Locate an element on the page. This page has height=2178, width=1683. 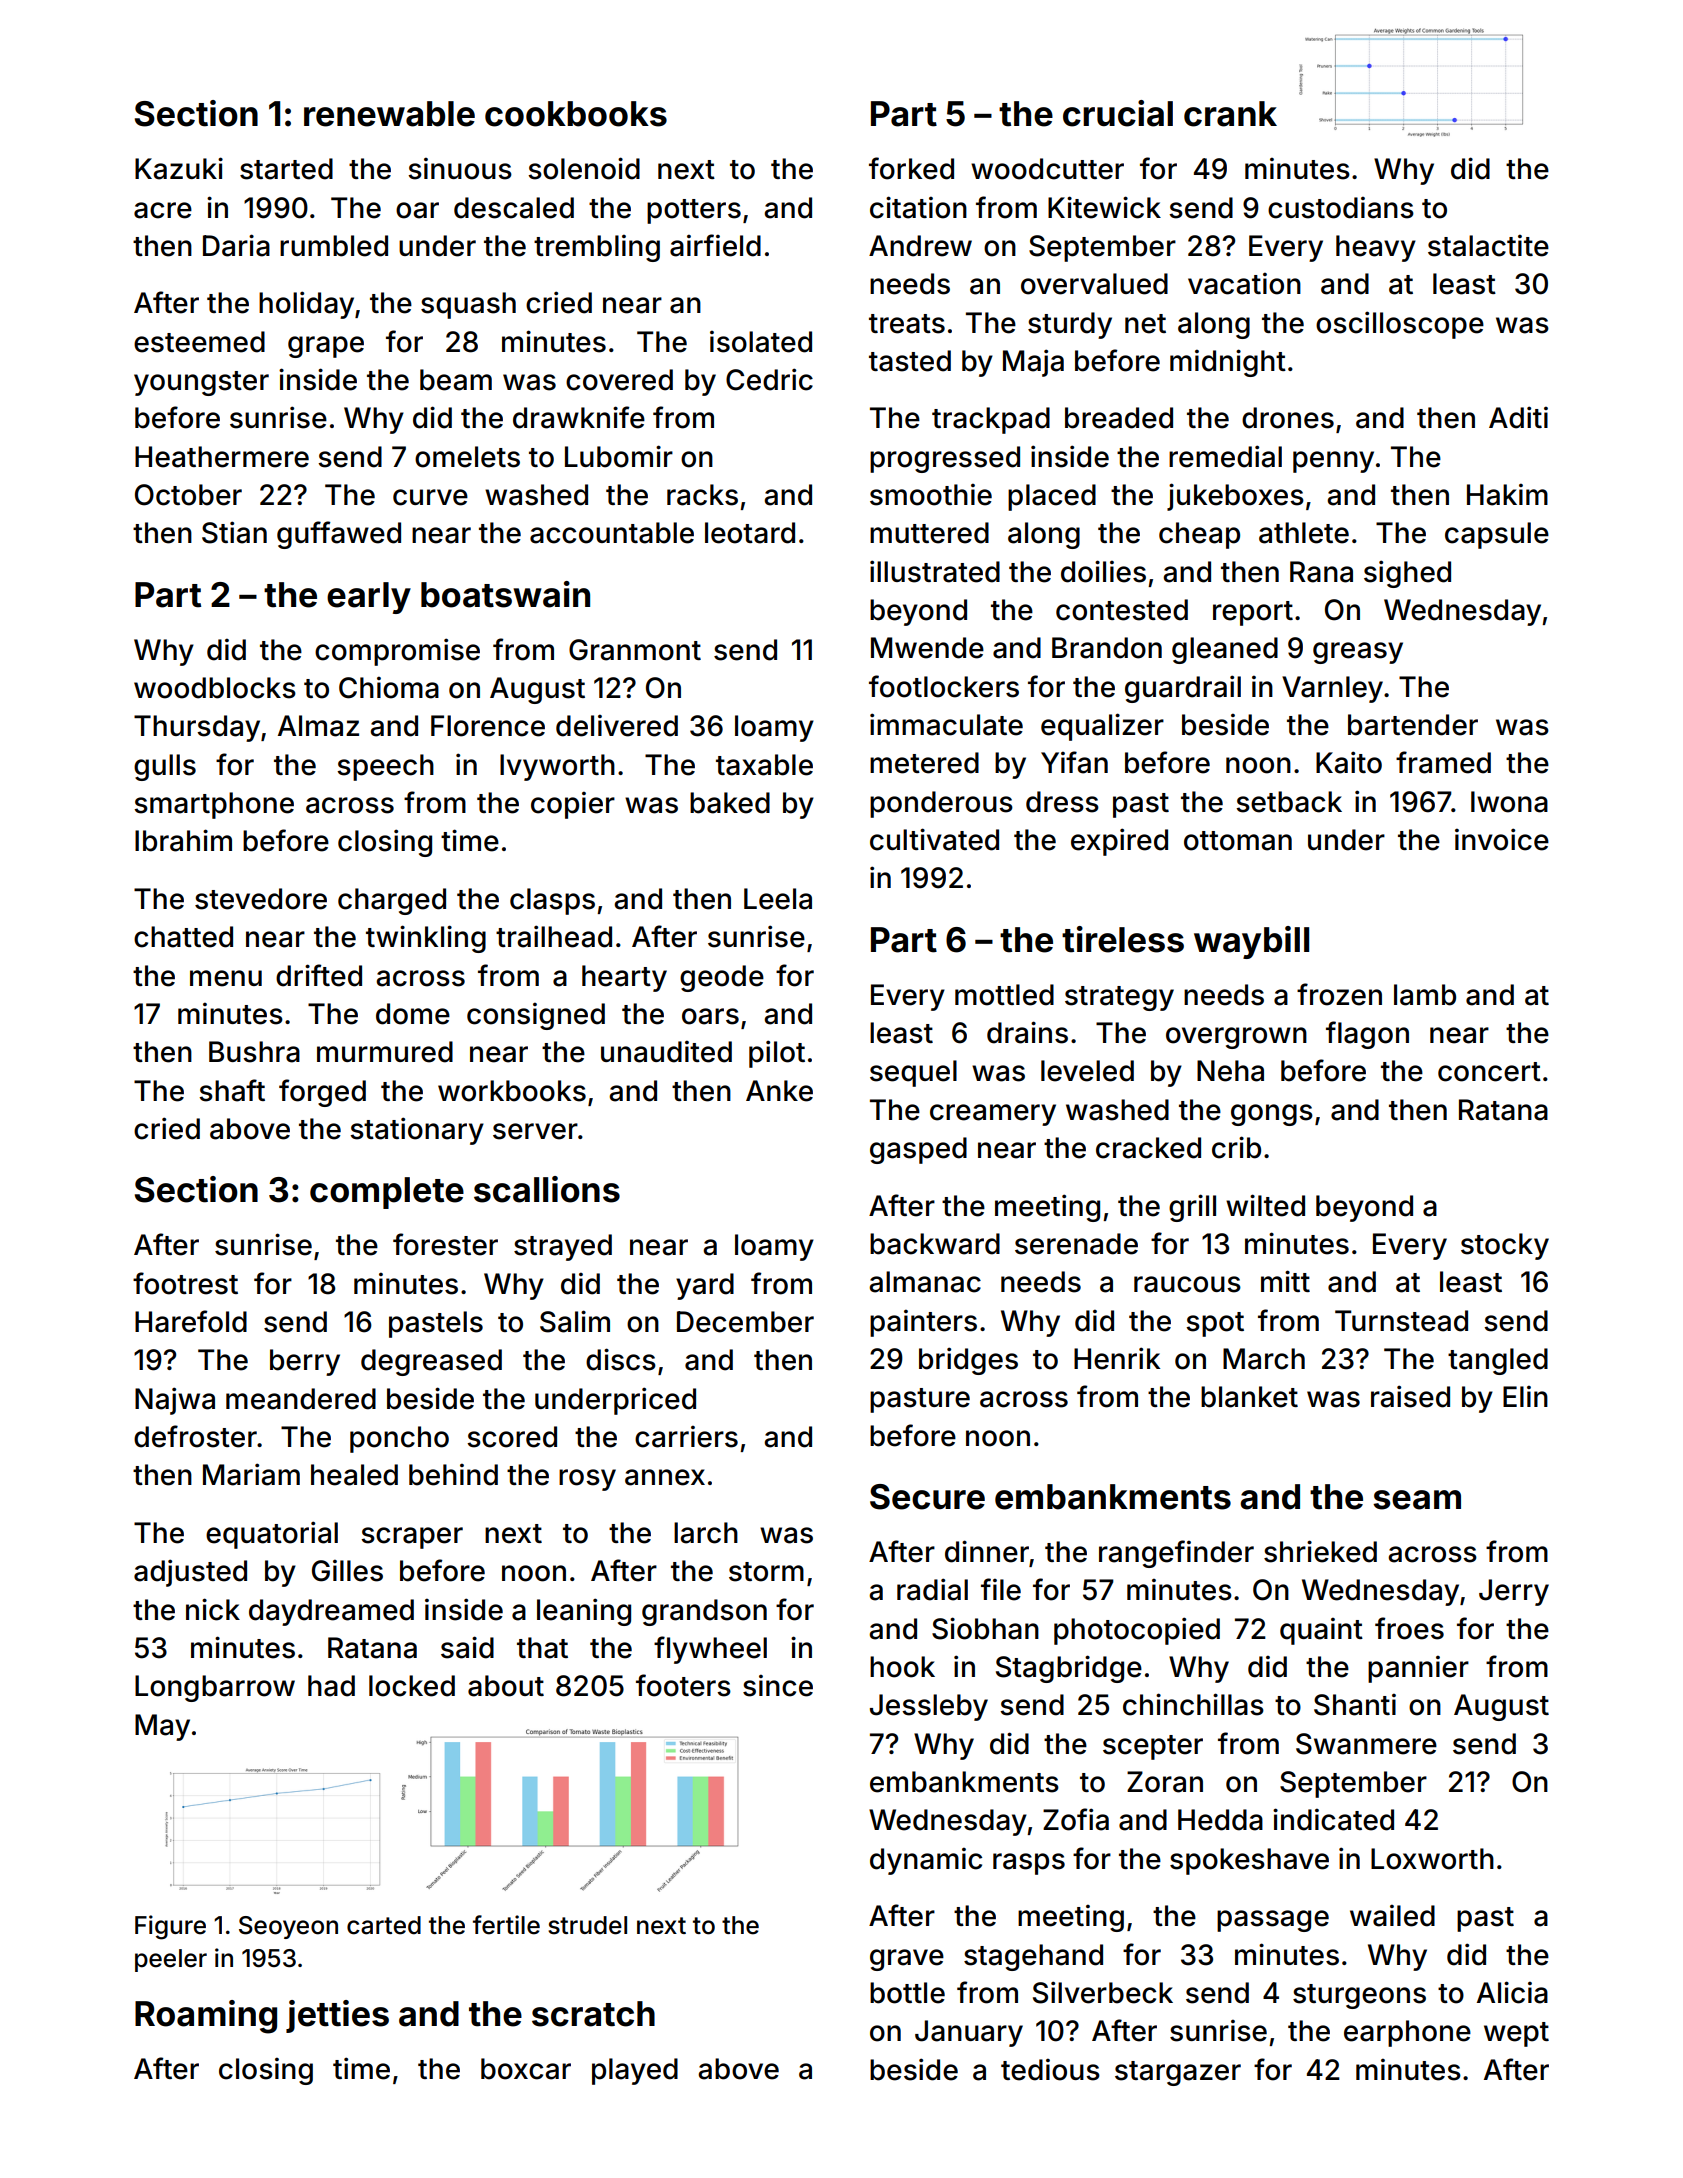
capsule is located at coordinates (1497, 535).
